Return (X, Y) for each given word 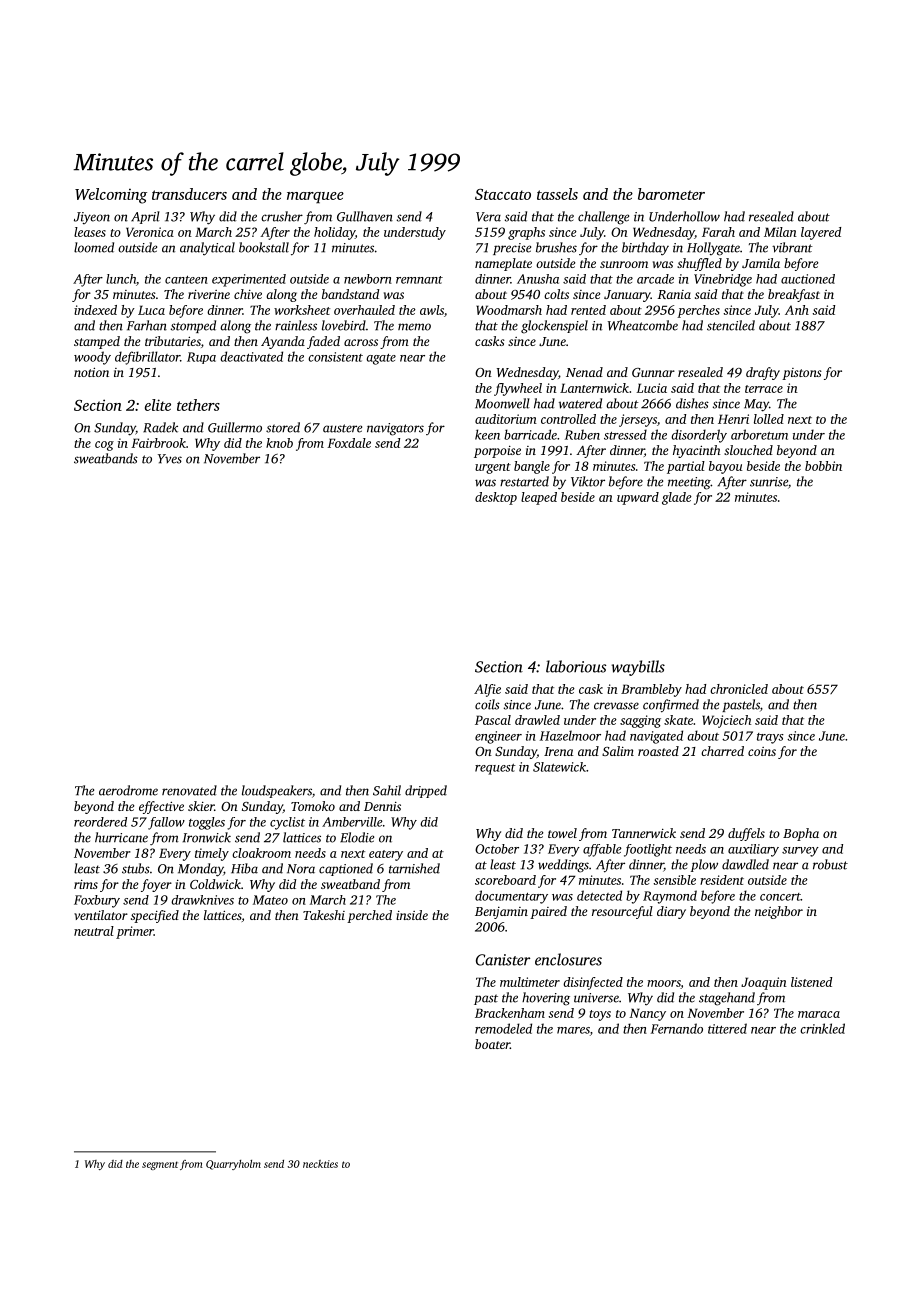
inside (412, 915)
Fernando (677, 1028)
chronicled (739, 689)
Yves (170, 459)
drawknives (202, 900)
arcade (655, 279)
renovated (189, 790)
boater (492, 1044)
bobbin (823, 466)
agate (381, 359)
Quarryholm (233, 1165)
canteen (186, 280)
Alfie (487, 690)
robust (830, 864)
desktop (496, 498)
